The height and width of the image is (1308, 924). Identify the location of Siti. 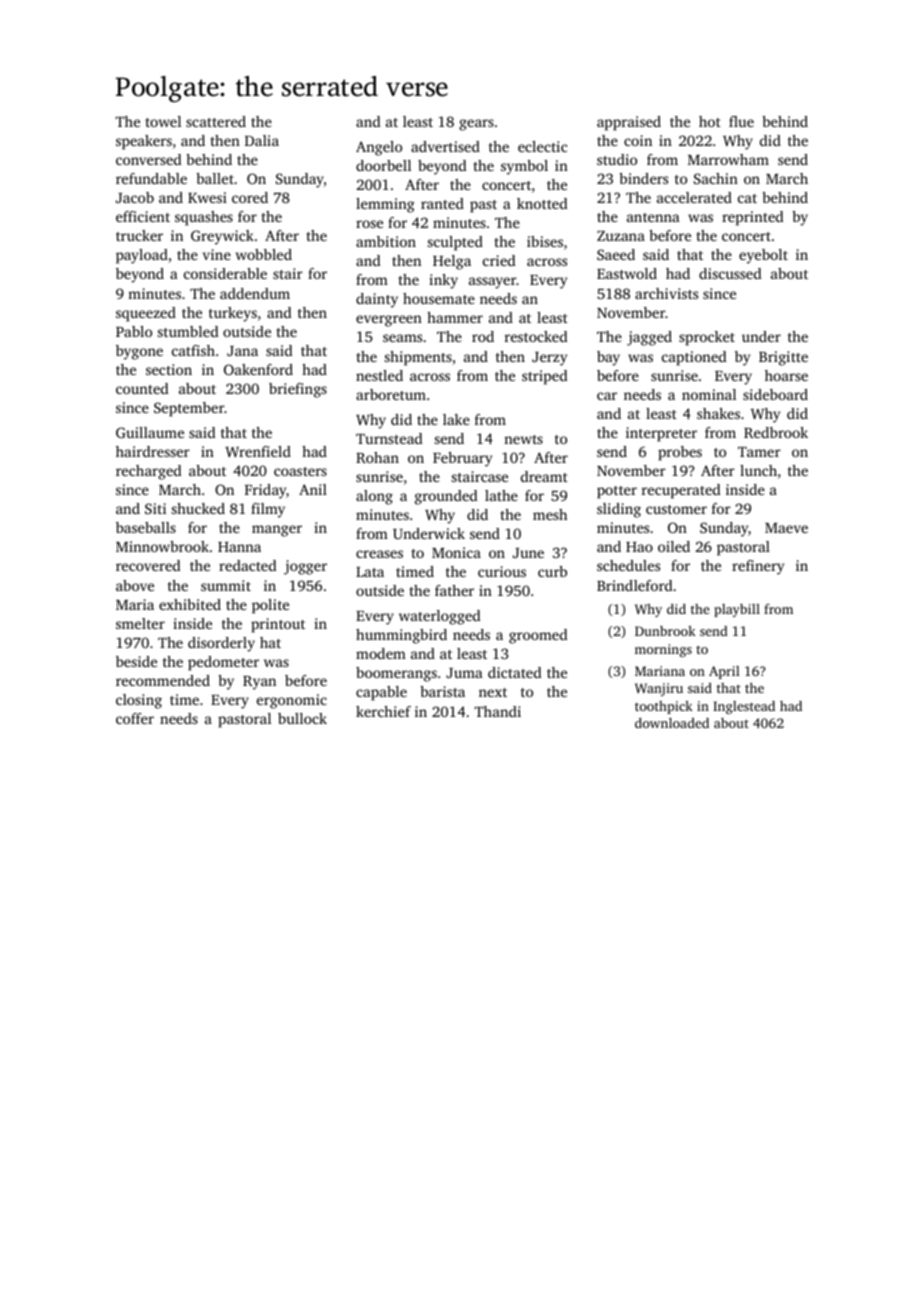
(155, 508).
